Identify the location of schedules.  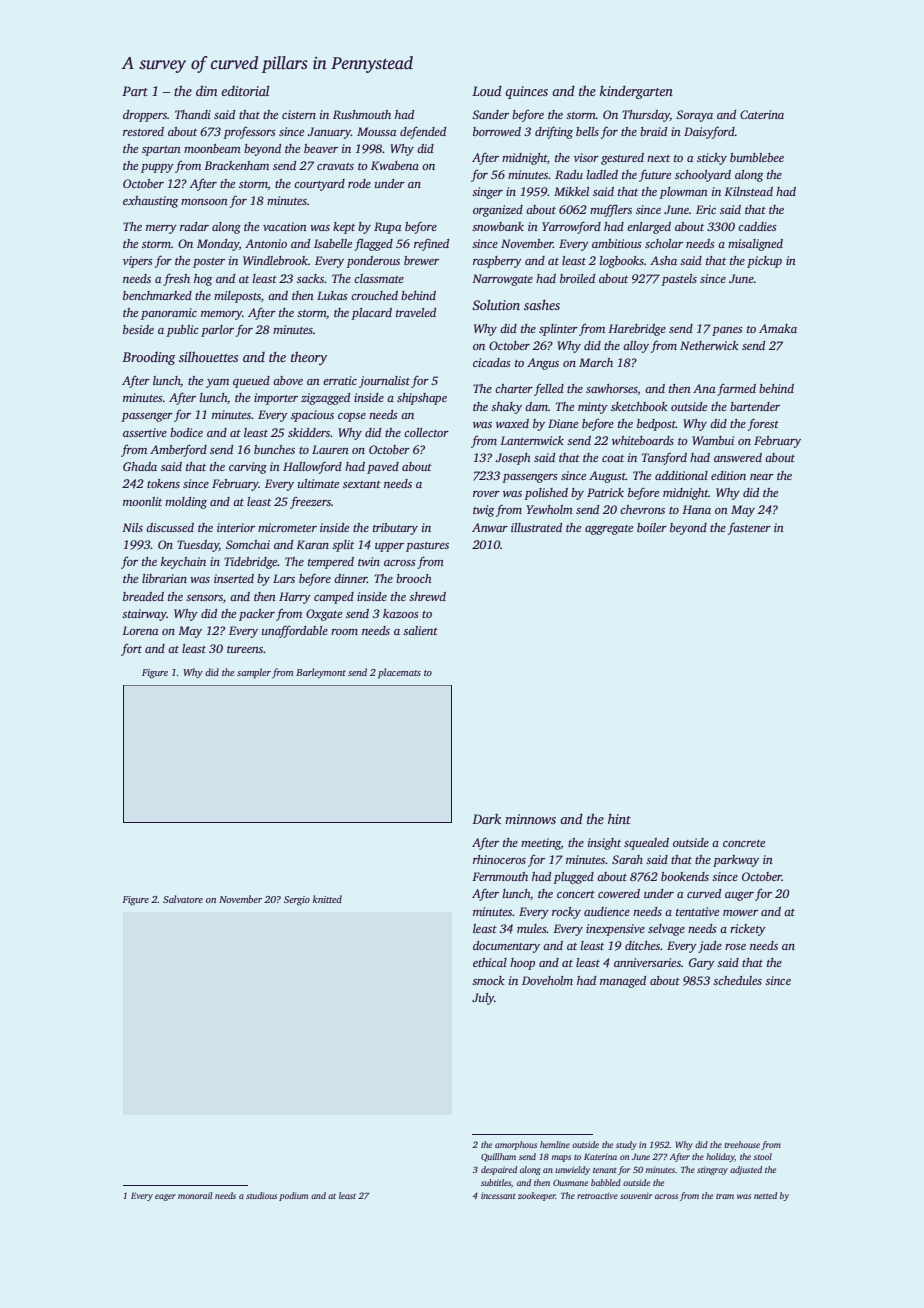
(737, 980).
